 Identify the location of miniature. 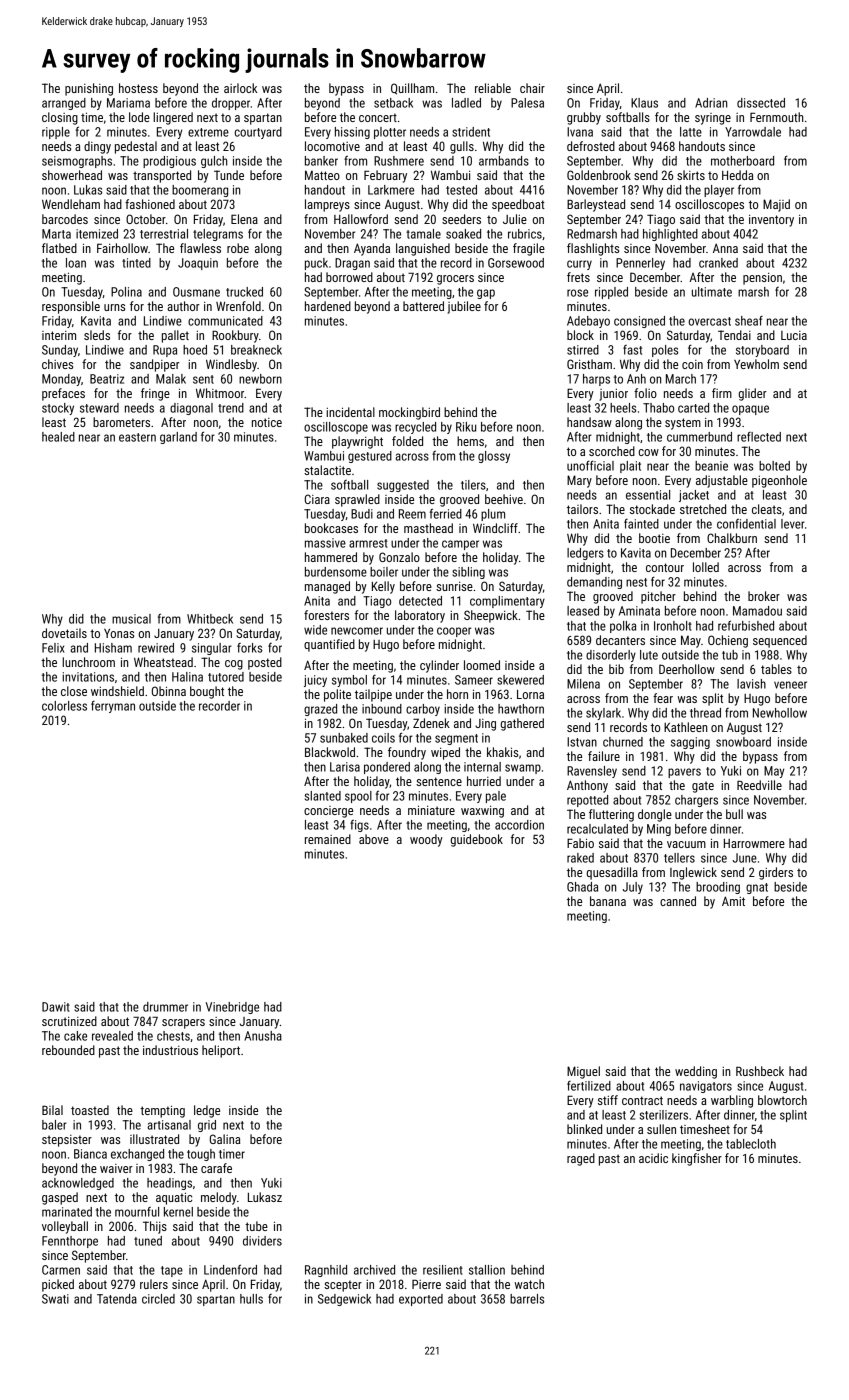
(431, 810).
